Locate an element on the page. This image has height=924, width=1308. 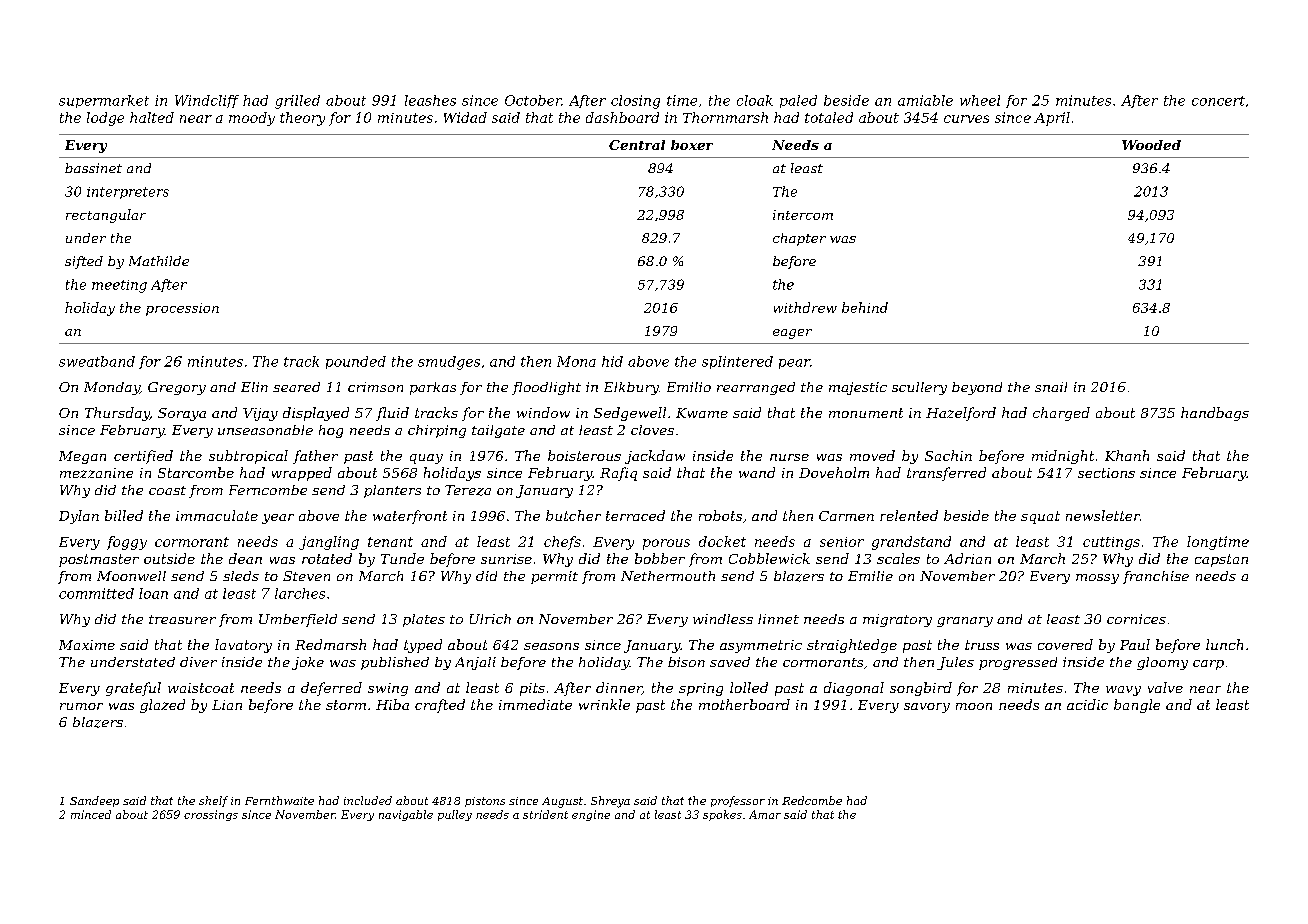
chapter is located at coordinates (799, 239).
